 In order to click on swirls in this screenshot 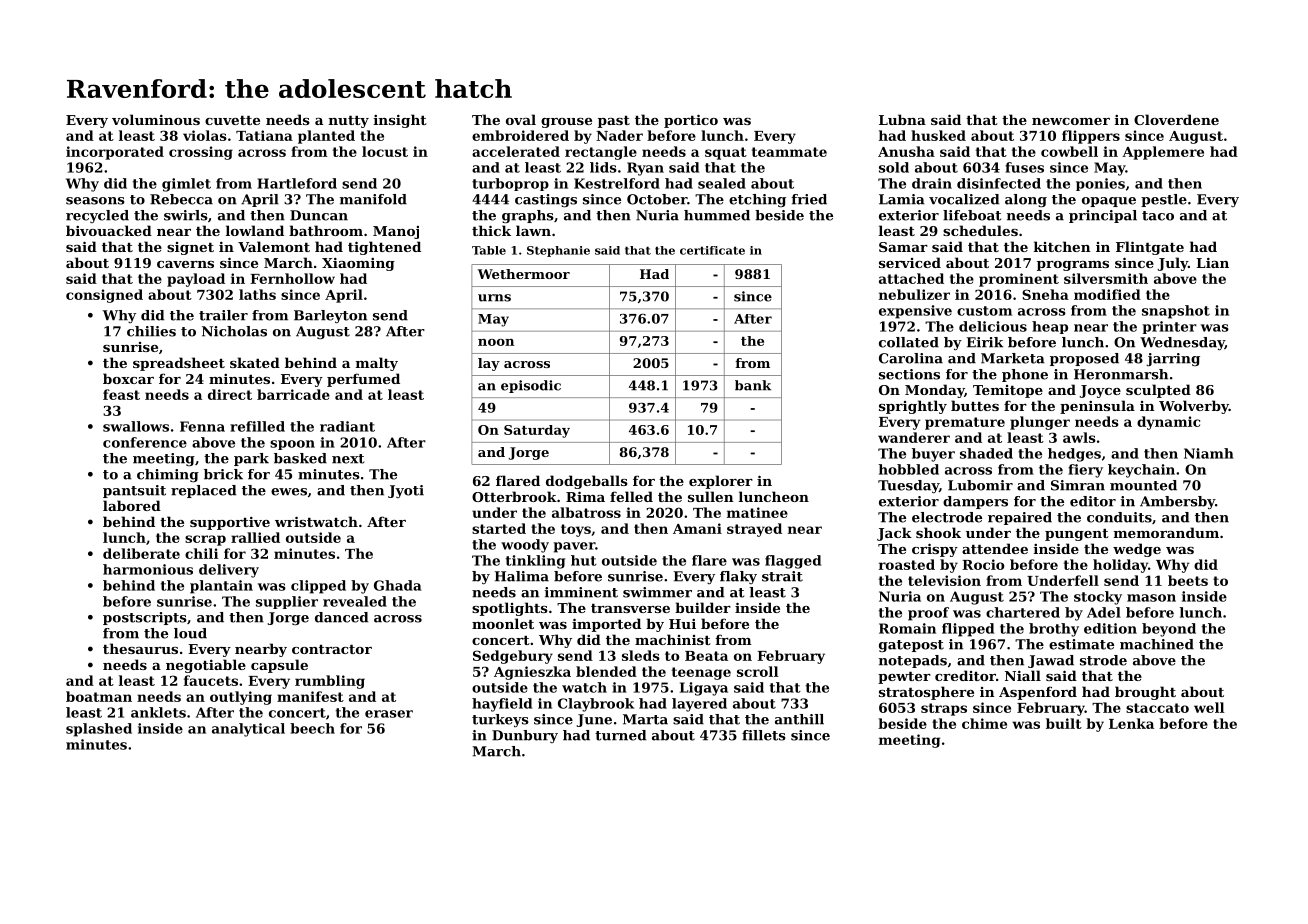, I will do `click(186, 215)`.
